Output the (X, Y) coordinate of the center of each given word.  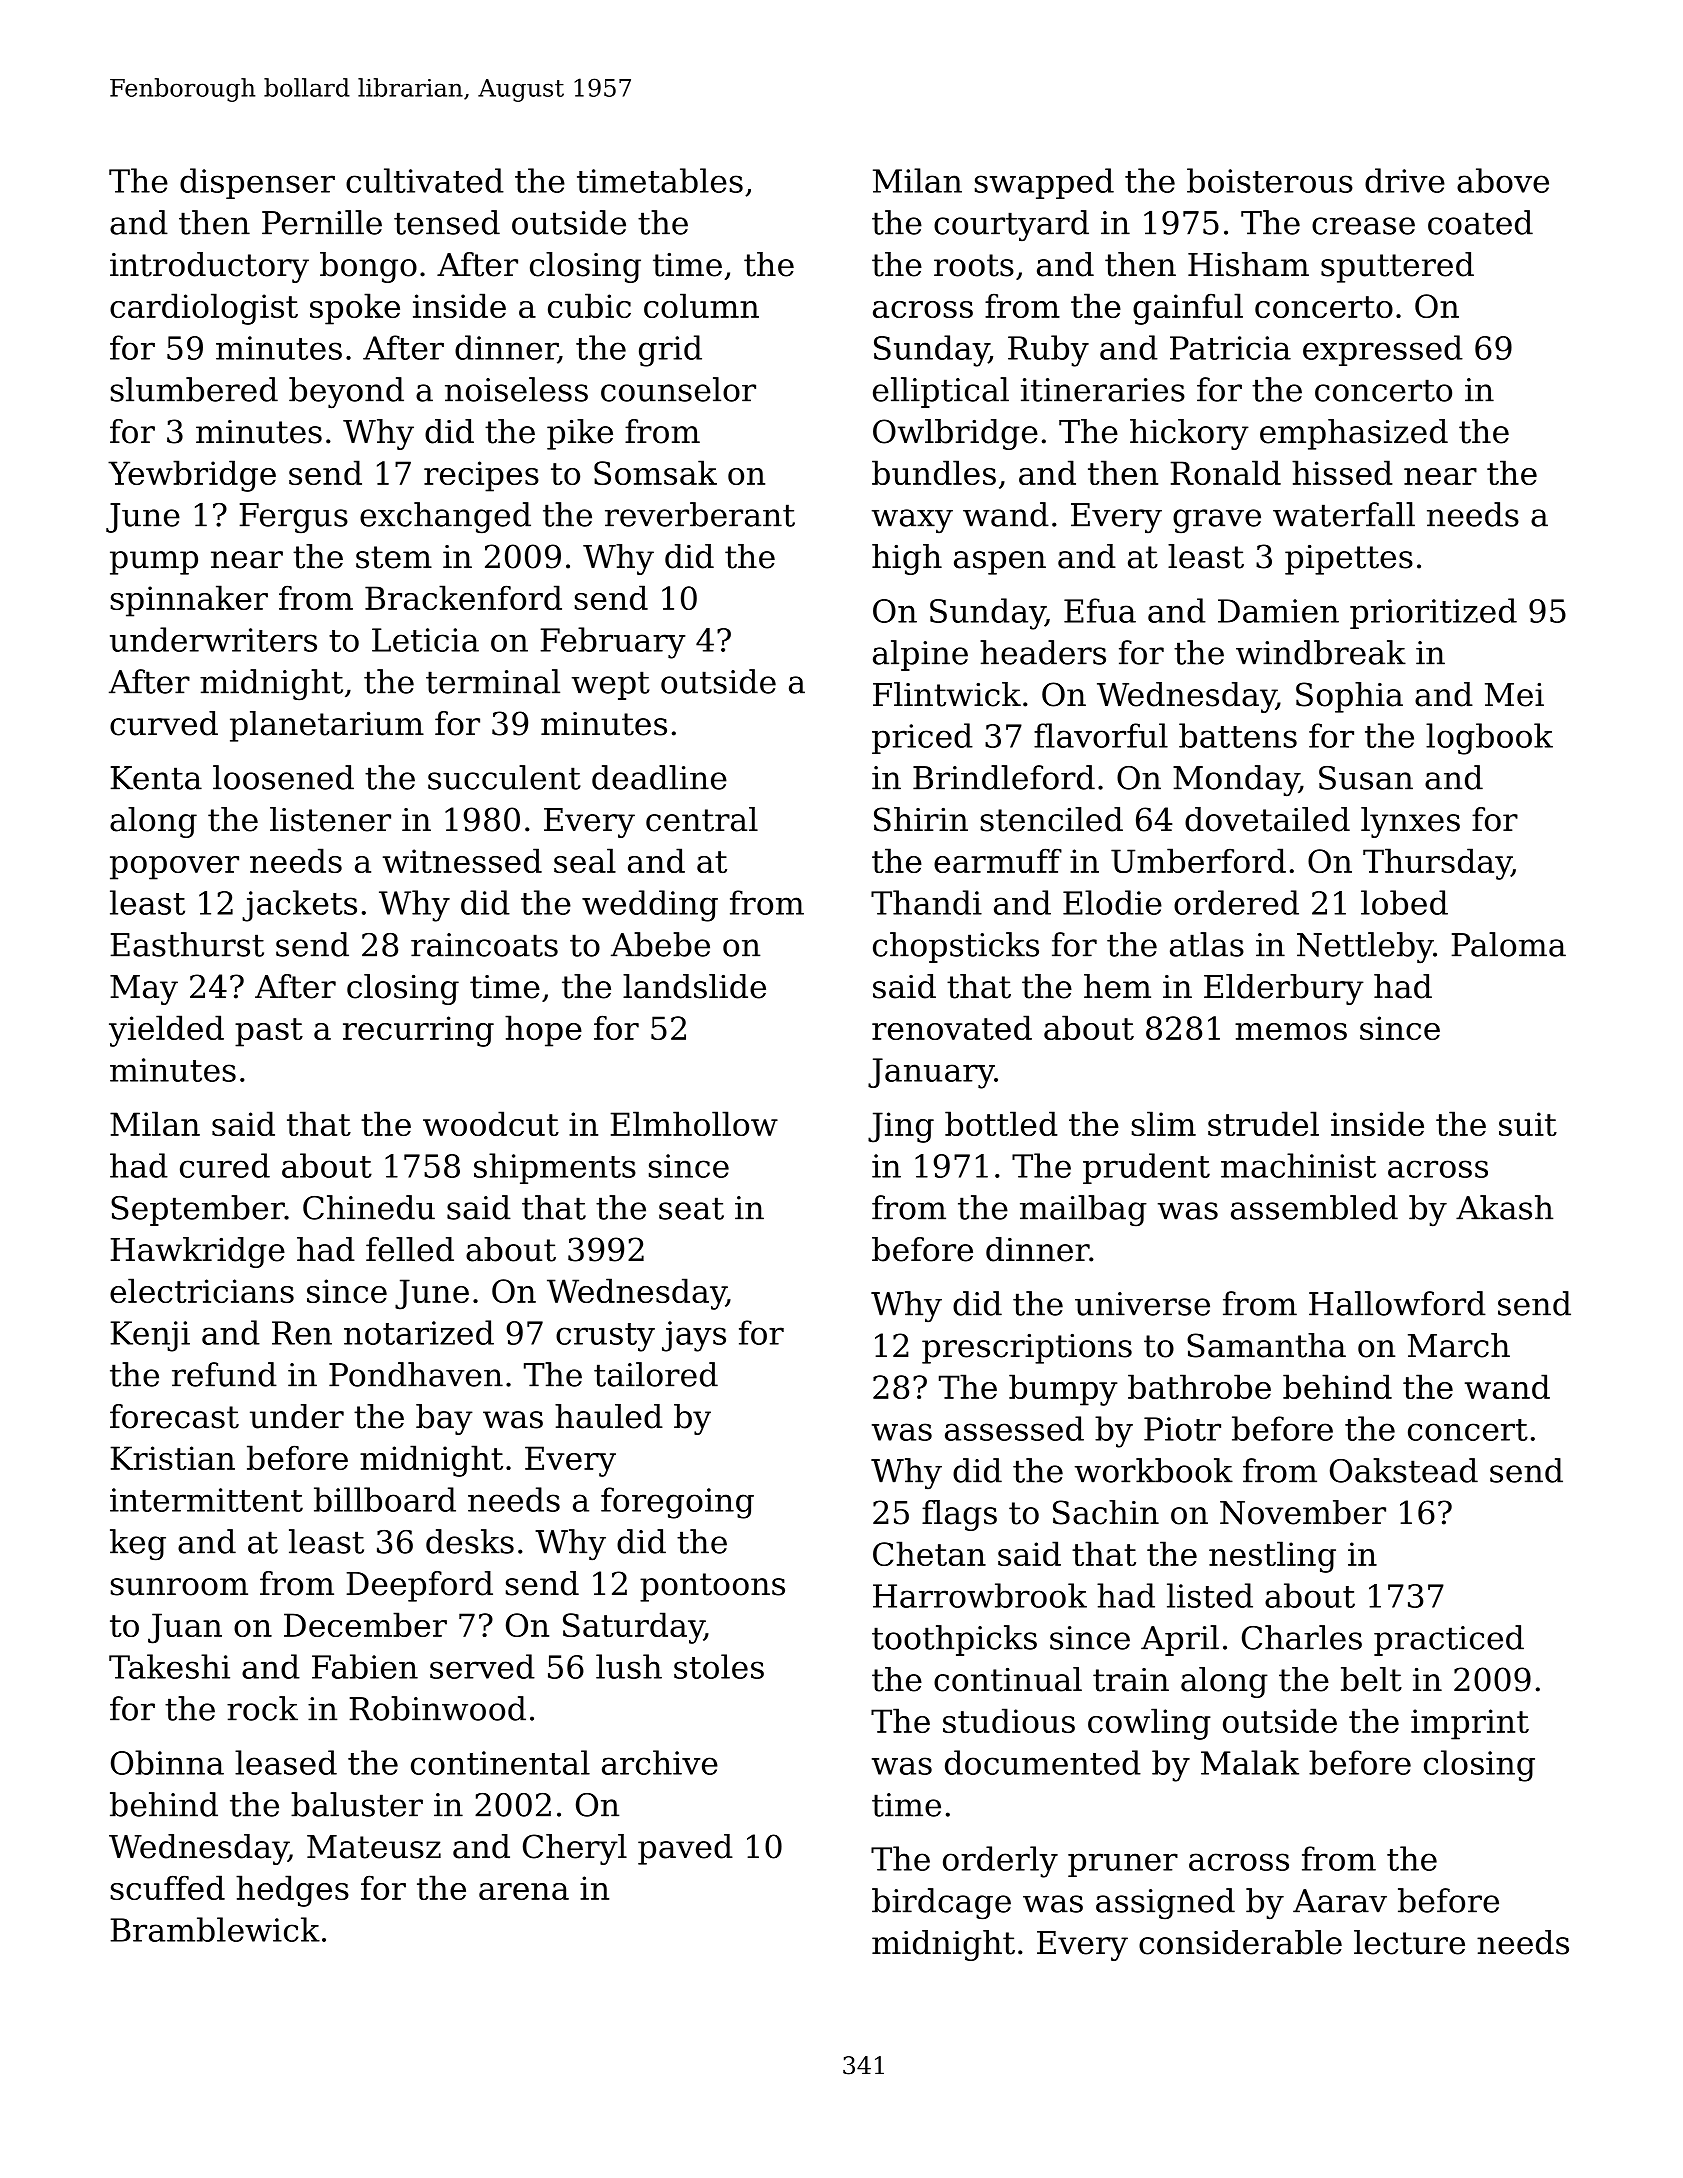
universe (1142, 1304)
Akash (1504, 1207)
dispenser (257, 183)
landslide (694, 986)
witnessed (462, 860)
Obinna (167, 1762)
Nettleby (1365, 948)
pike (580, 434)
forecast (174, 1416)
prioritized (1433, 613)
